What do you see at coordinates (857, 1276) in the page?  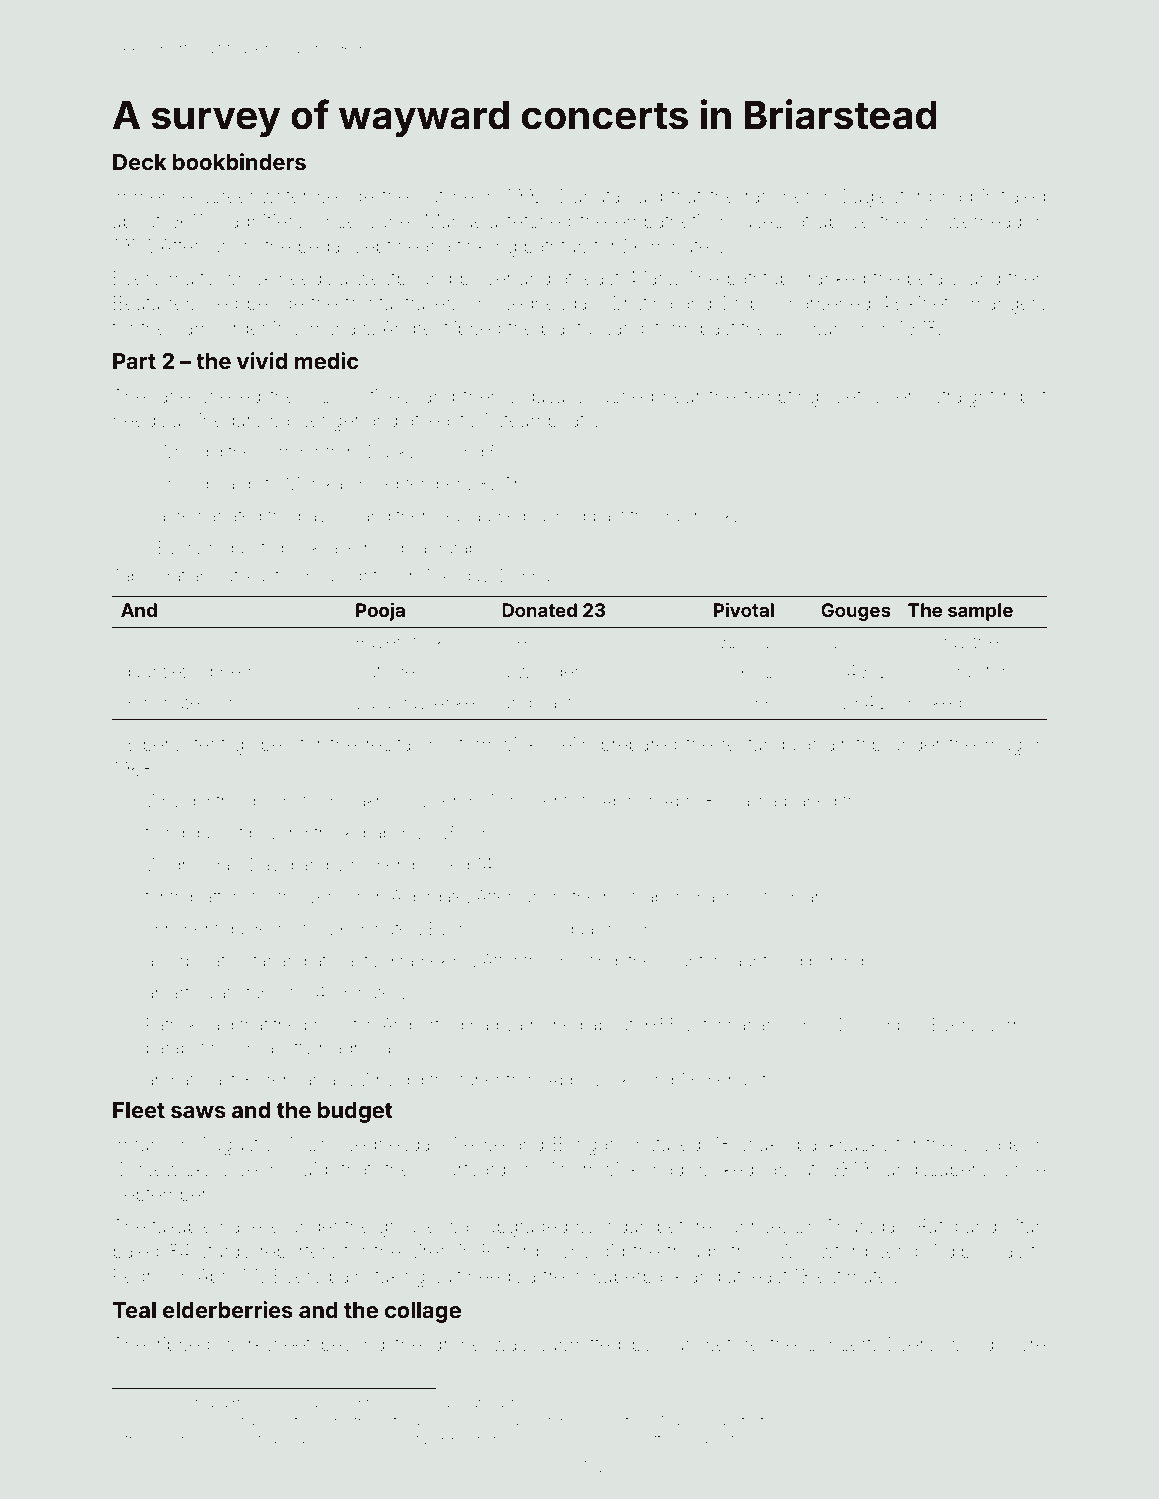 I see `estimates` at bounding box center [857, 1276].
